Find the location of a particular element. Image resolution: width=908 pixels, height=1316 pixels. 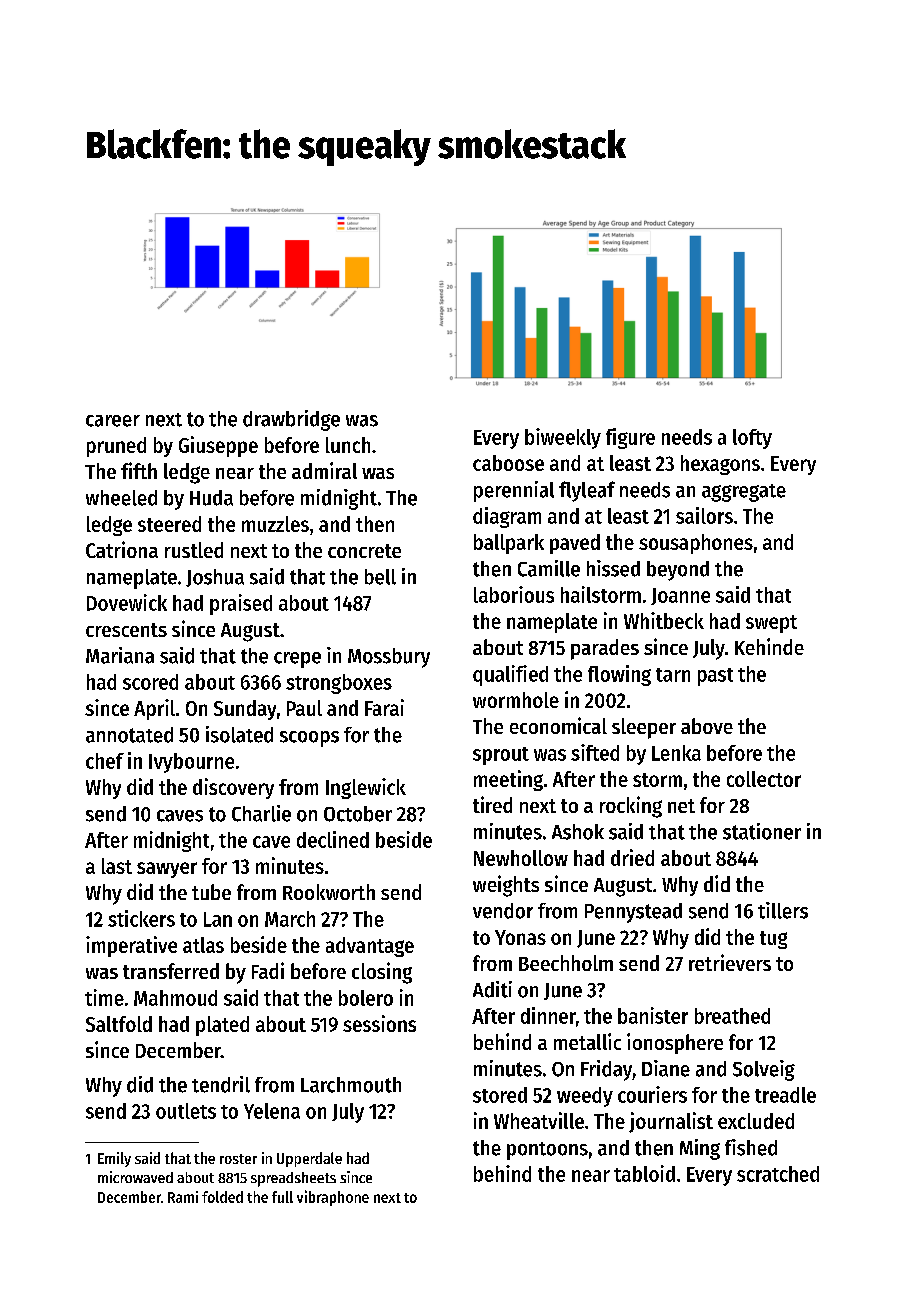

Kehinde is located at coordinates (769, 646).
